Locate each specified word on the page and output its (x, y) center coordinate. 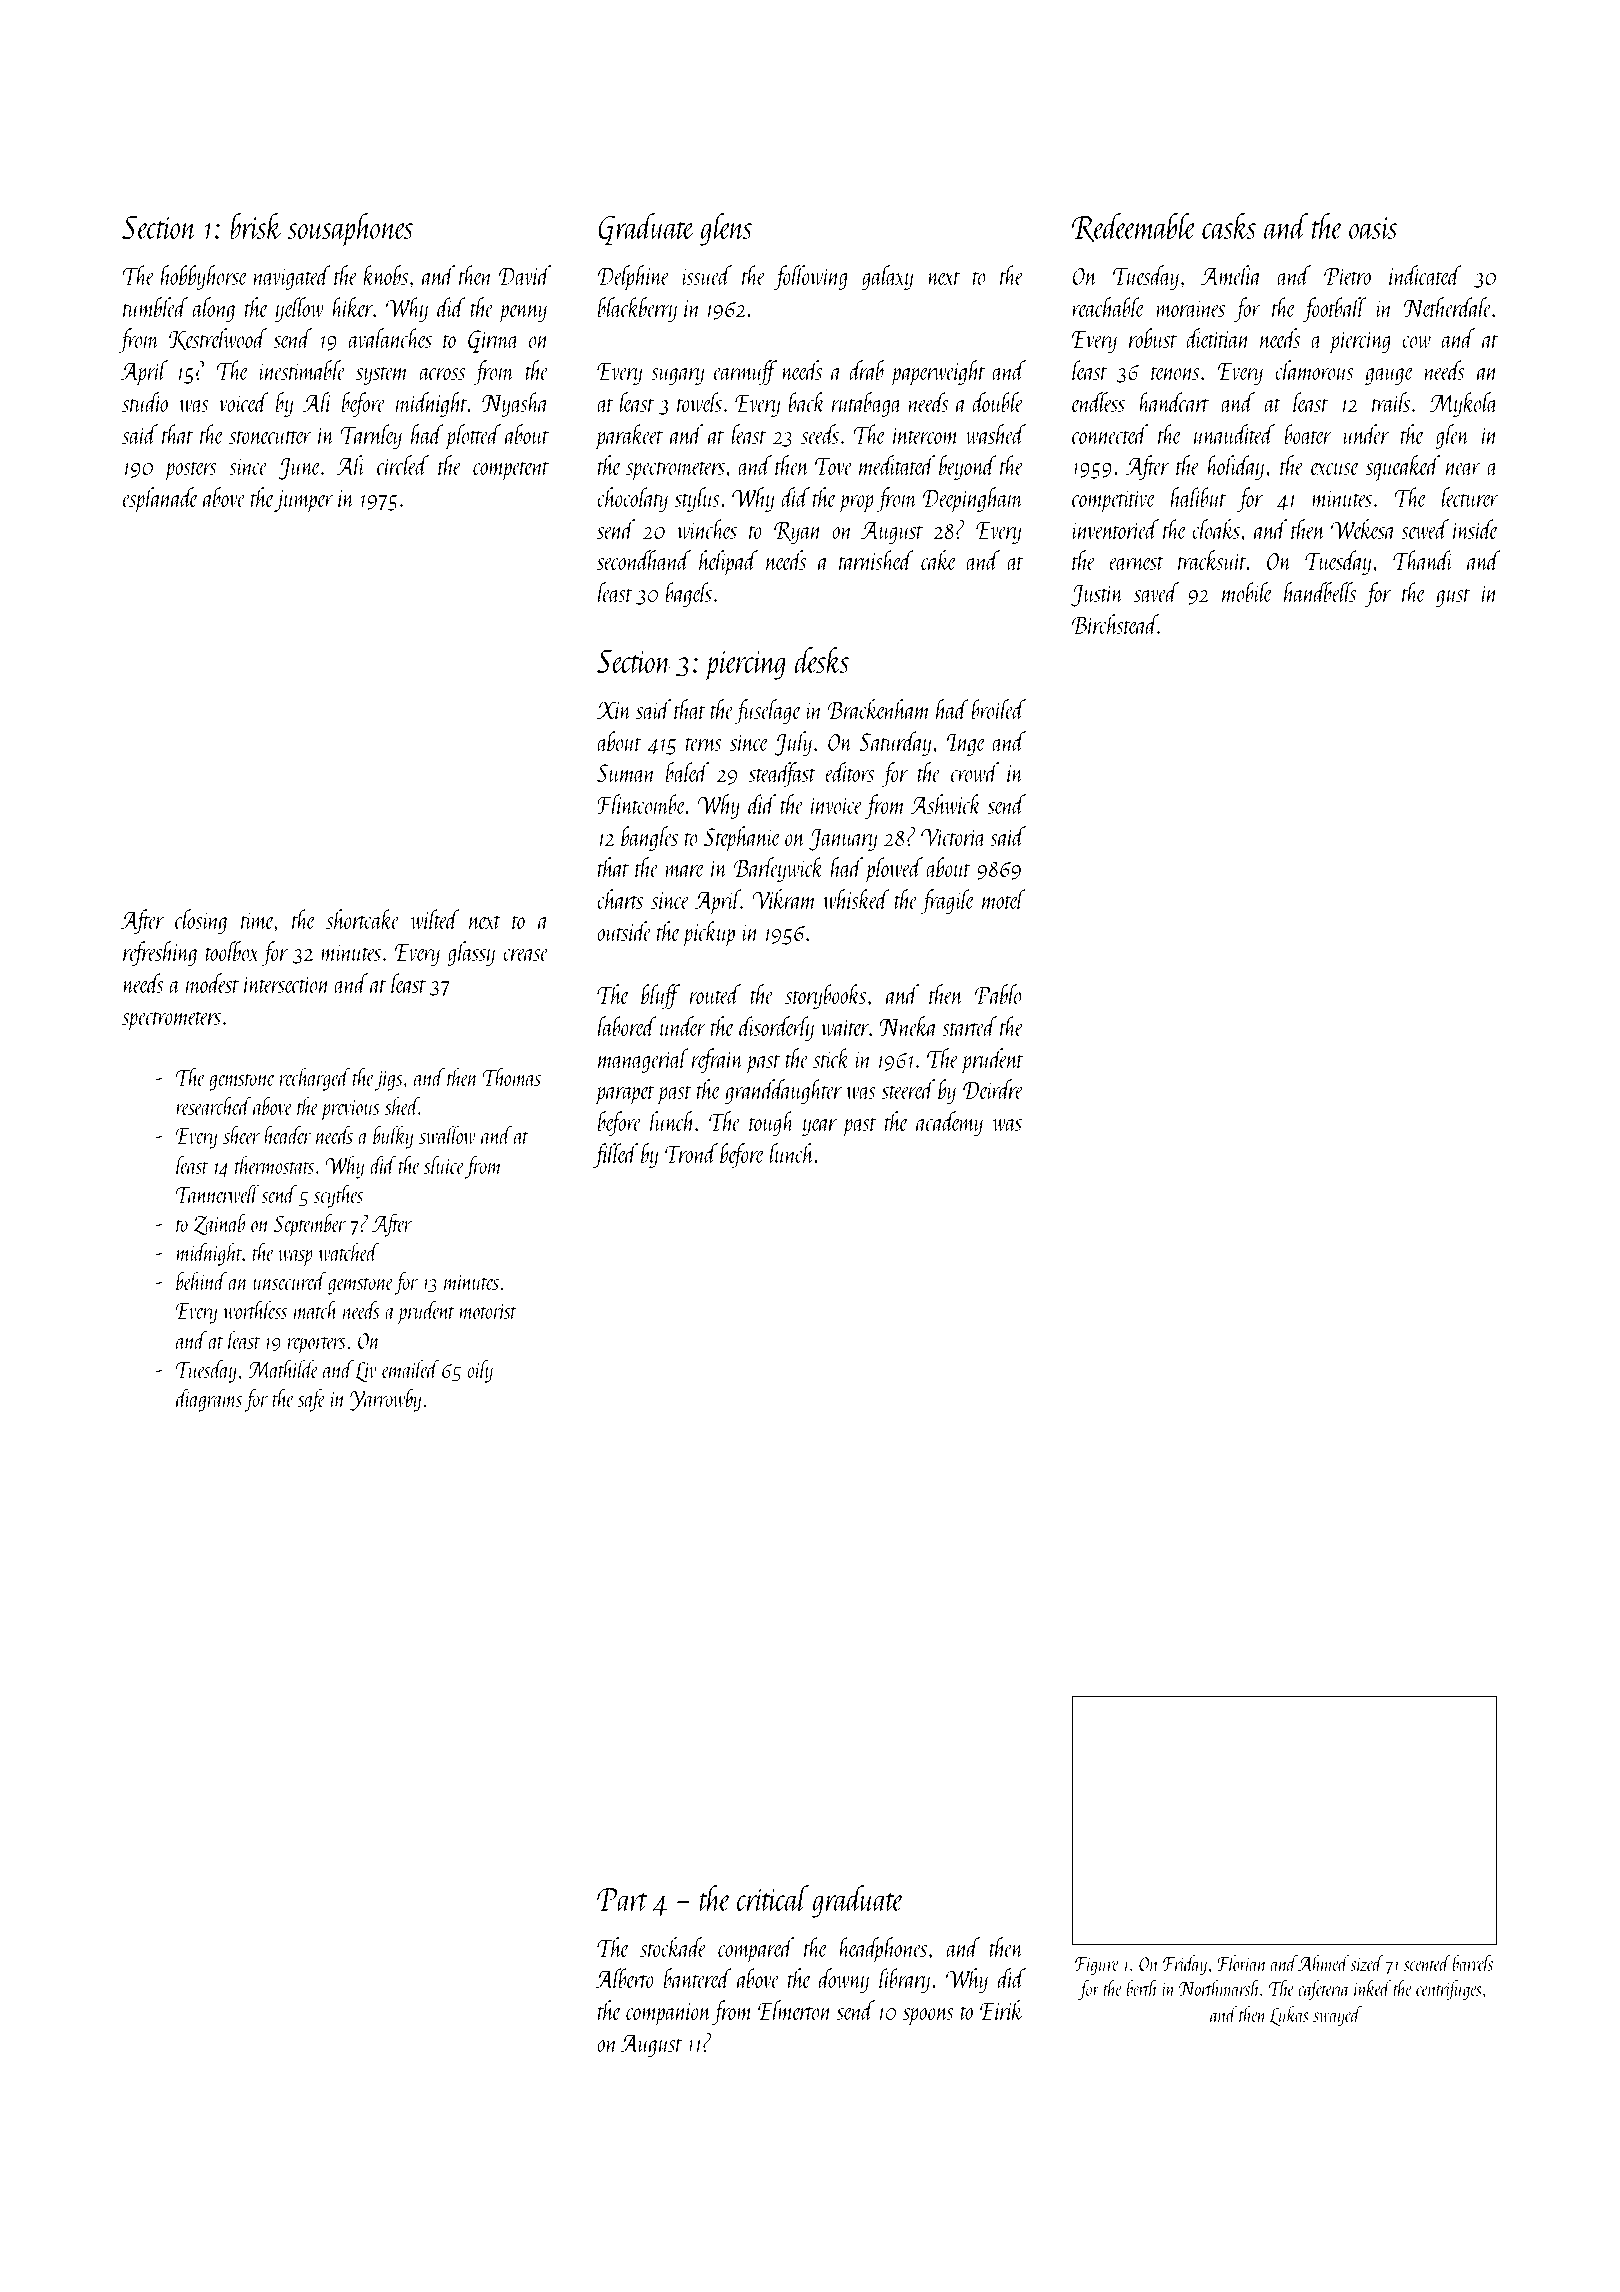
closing (201, 921)
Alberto (625, 1978)
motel (1004, 899)
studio (145, 402)
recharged (315, 1079)
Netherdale (1448, 307)
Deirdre (993, 1089)
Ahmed (1323, 1963)
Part (622, 1899)
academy (949, 1123)
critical (773, 1898)
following (810, 277)
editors (849, 772)
